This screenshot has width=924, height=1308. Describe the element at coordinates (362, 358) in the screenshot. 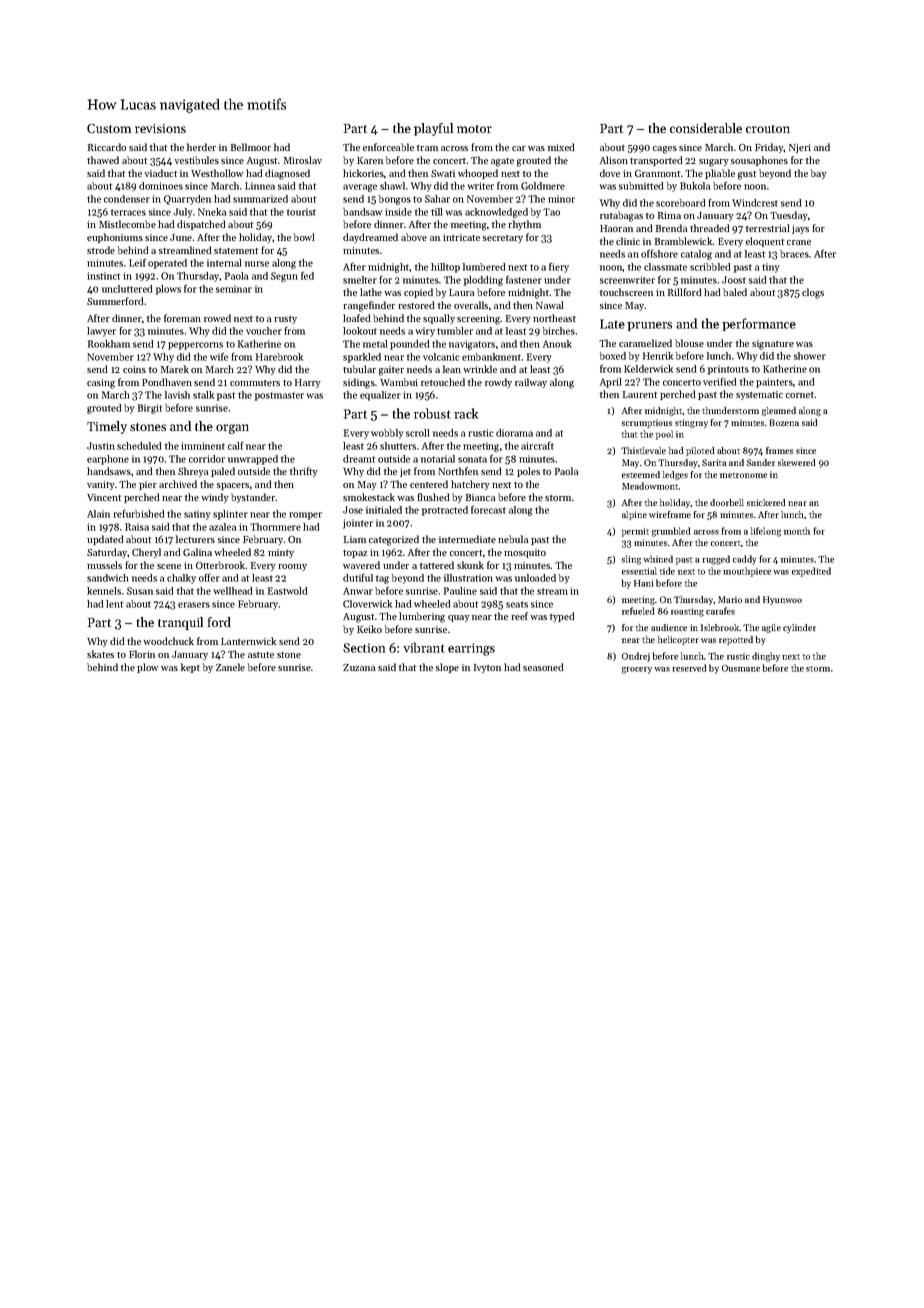

I see `sparkled` at that location.
